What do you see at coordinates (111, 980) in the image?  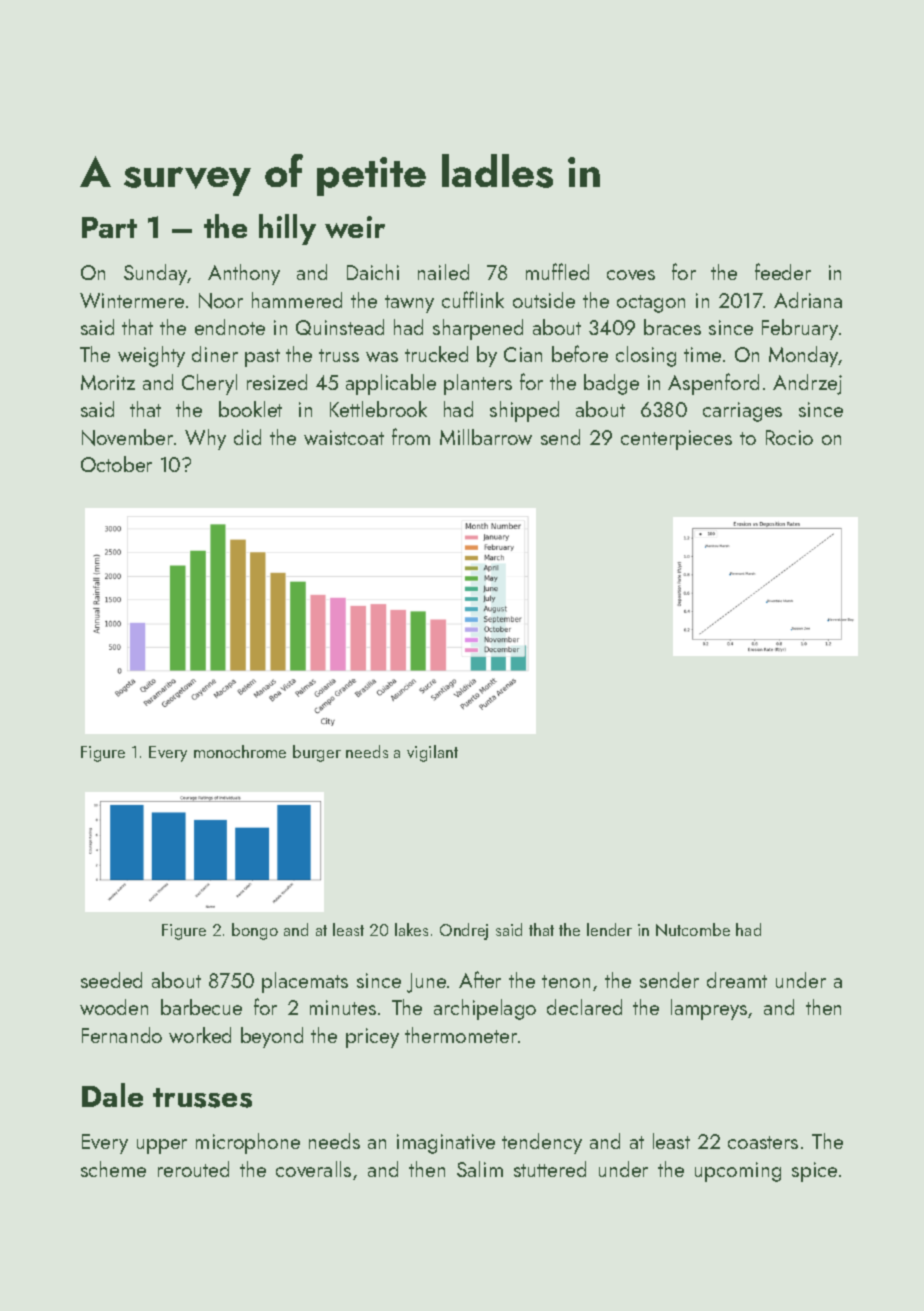 I see `seeded` at bounding box center [111, 980].
